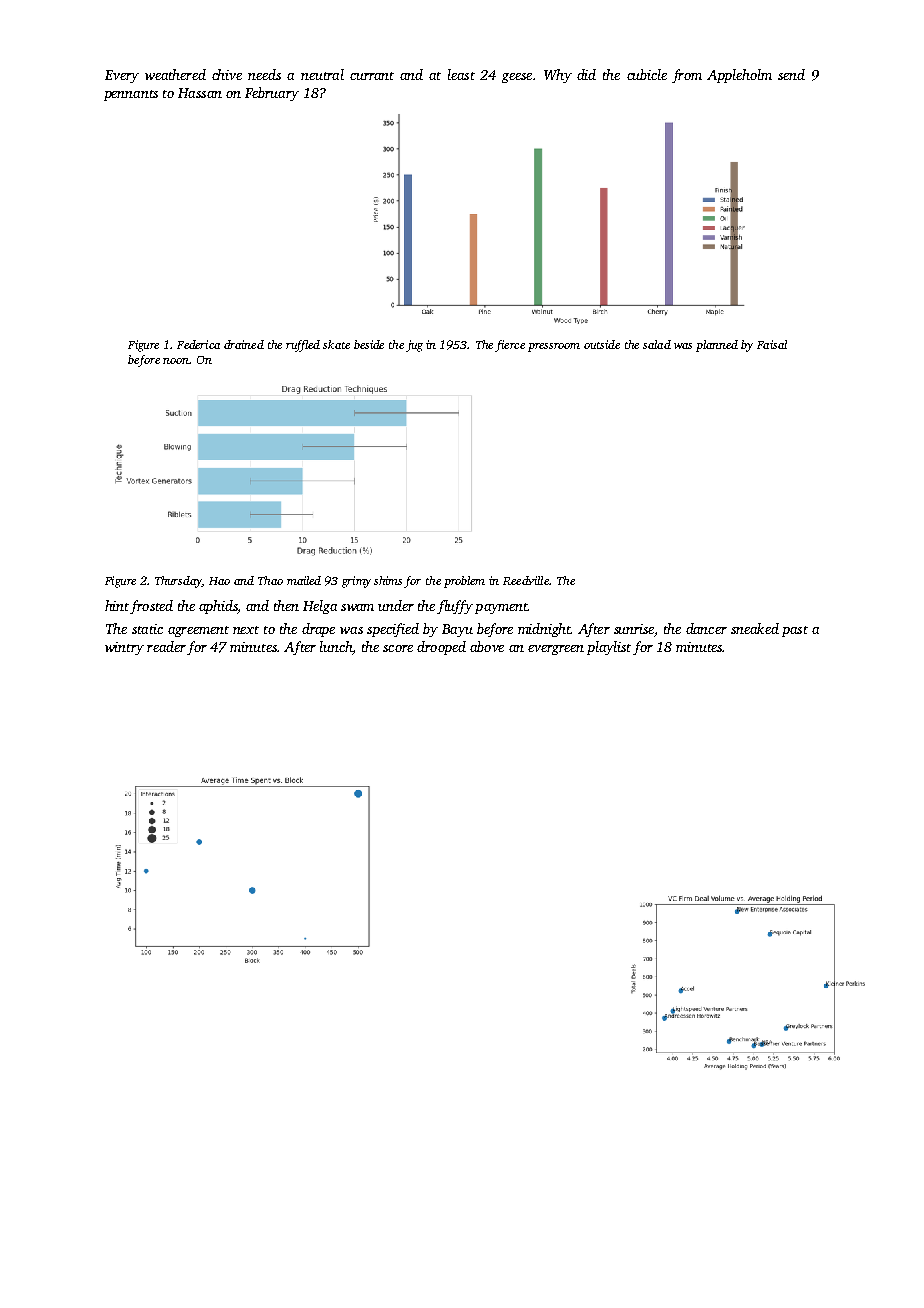 This screenshot has height=1308, width=924. Describe the element at coordinates (706, 628) in the screenshot. I see `dancer` at that location.
